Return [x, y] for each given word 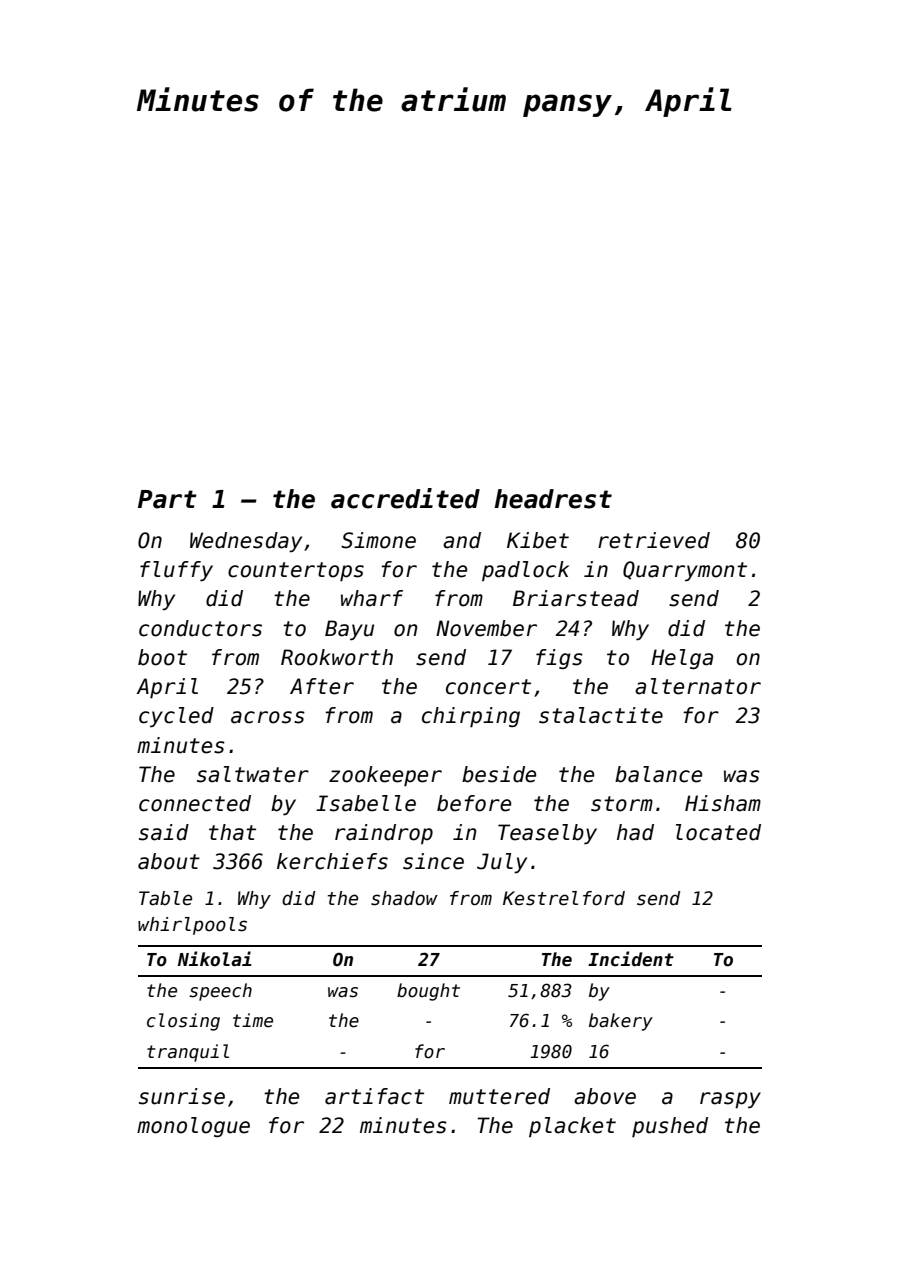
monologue [193, 1127]
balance [658, 774]
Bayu [349, 630]
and [462, 540]
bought [428, 992]
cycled [176, 717]
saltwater [253, 774]
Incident [631, 959]
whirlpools [192, 926]
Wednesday [246, 542]
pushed [670, 1127]
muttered [499, 1096]
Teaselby [547, 834]
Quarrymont [685, 571]
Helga [682, 659]
